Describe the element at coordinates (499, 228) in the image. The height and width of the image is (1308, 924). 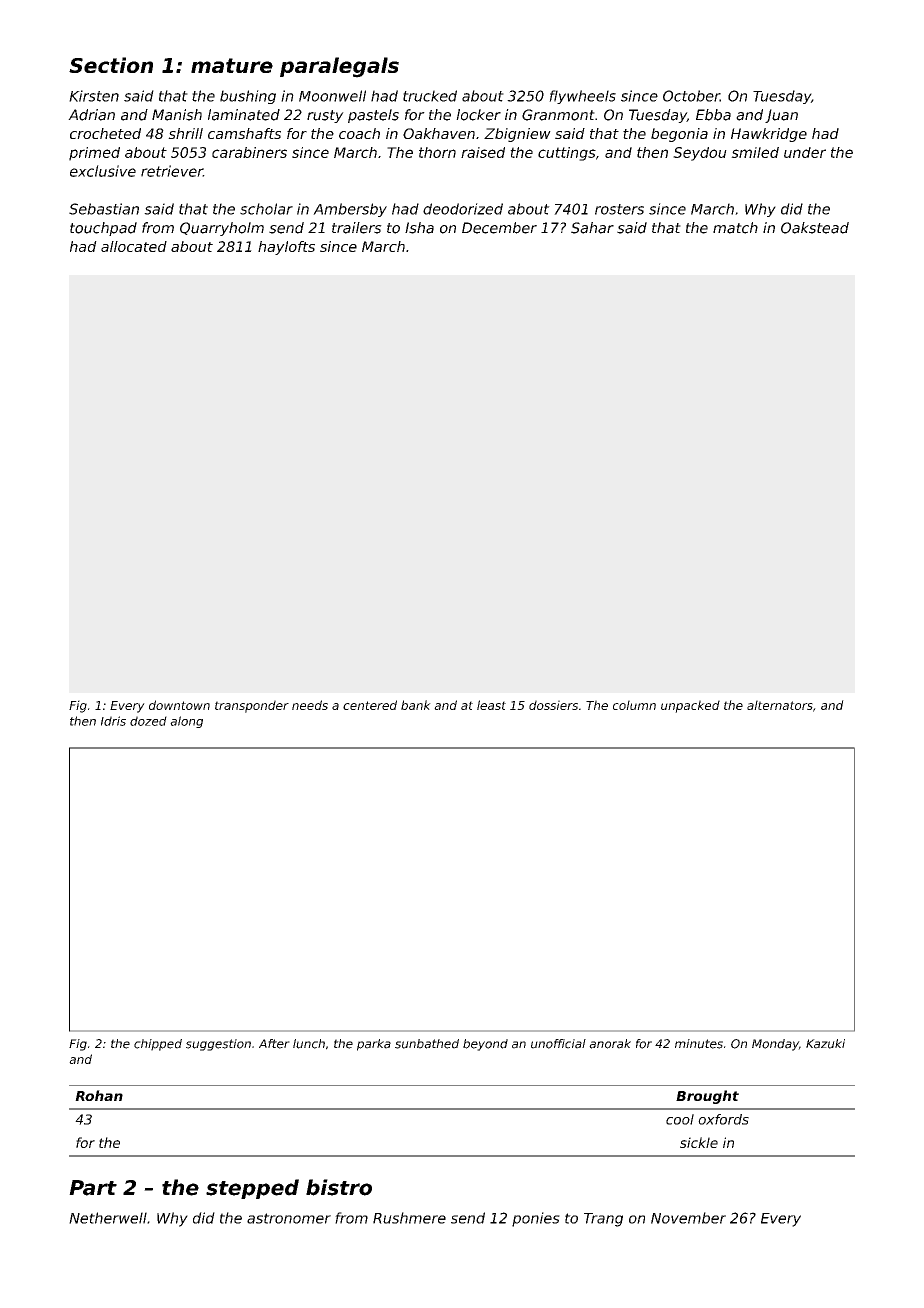
I see `December` at that location.
